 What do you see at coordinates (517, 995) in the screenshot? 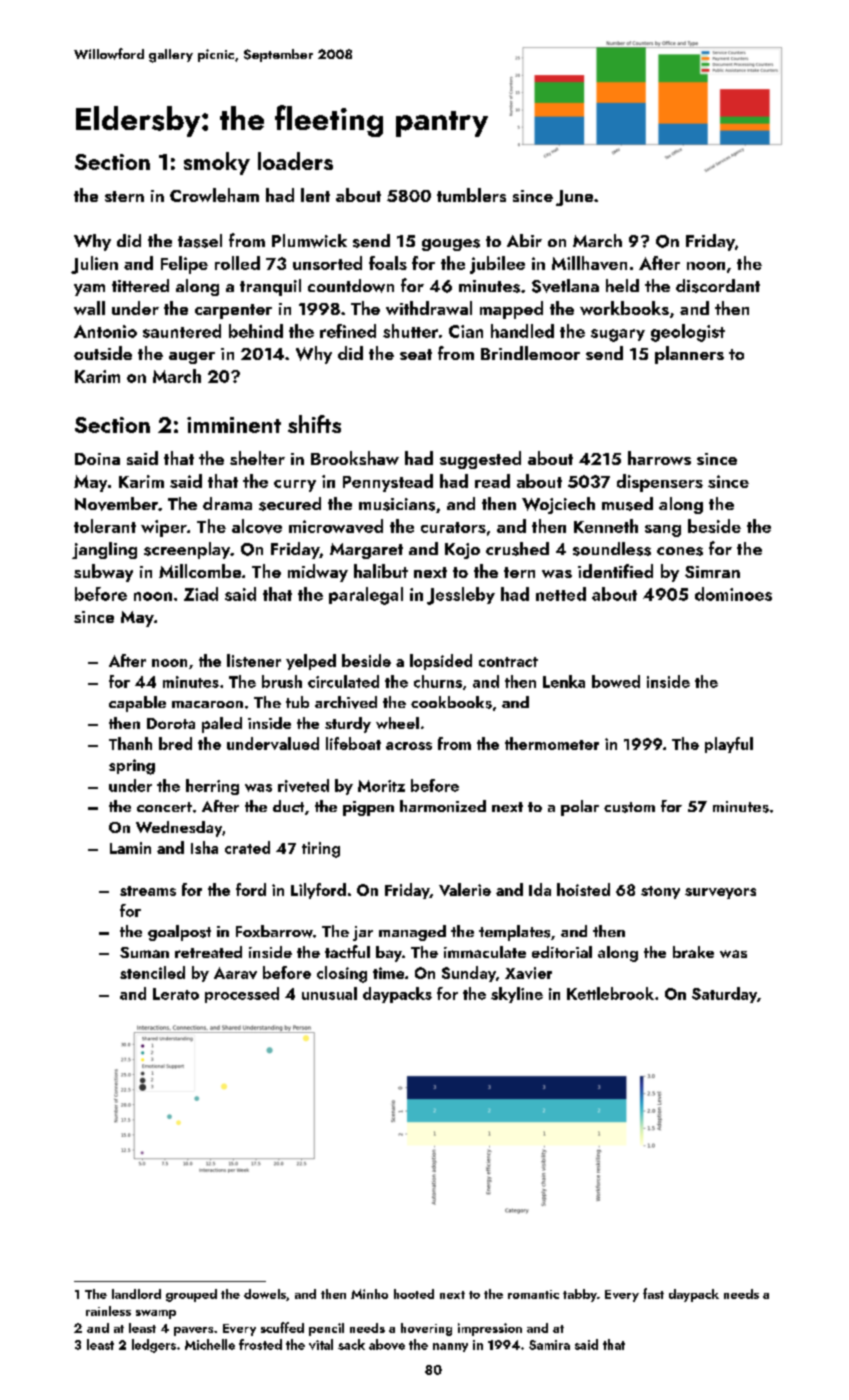
I see `skyline` at bounding box center [517, 995].
